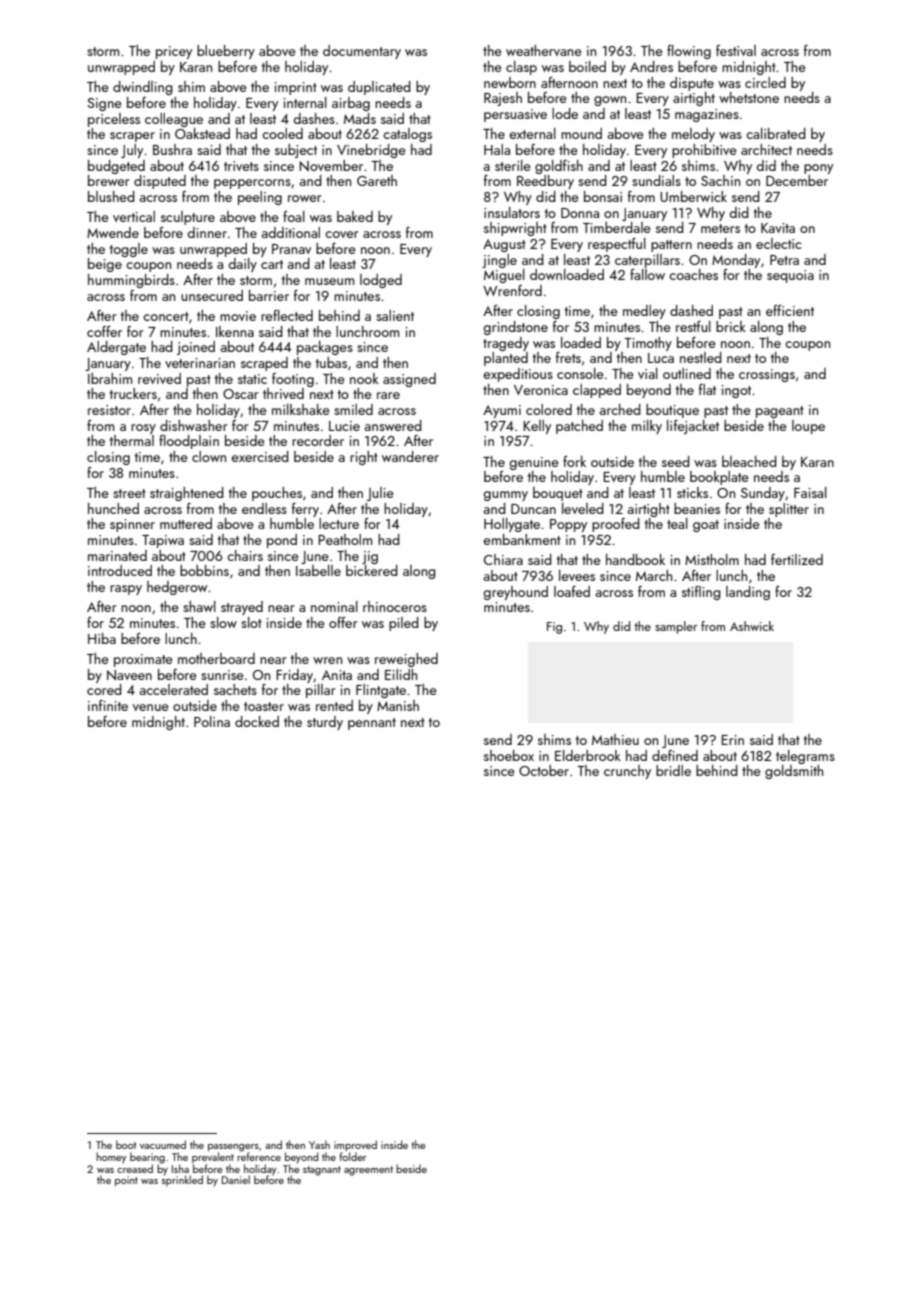 The height and width of the document is (1308, 924). Describe the element at coordinates (627, 772) in the document. I see `crunchy` at that location.
